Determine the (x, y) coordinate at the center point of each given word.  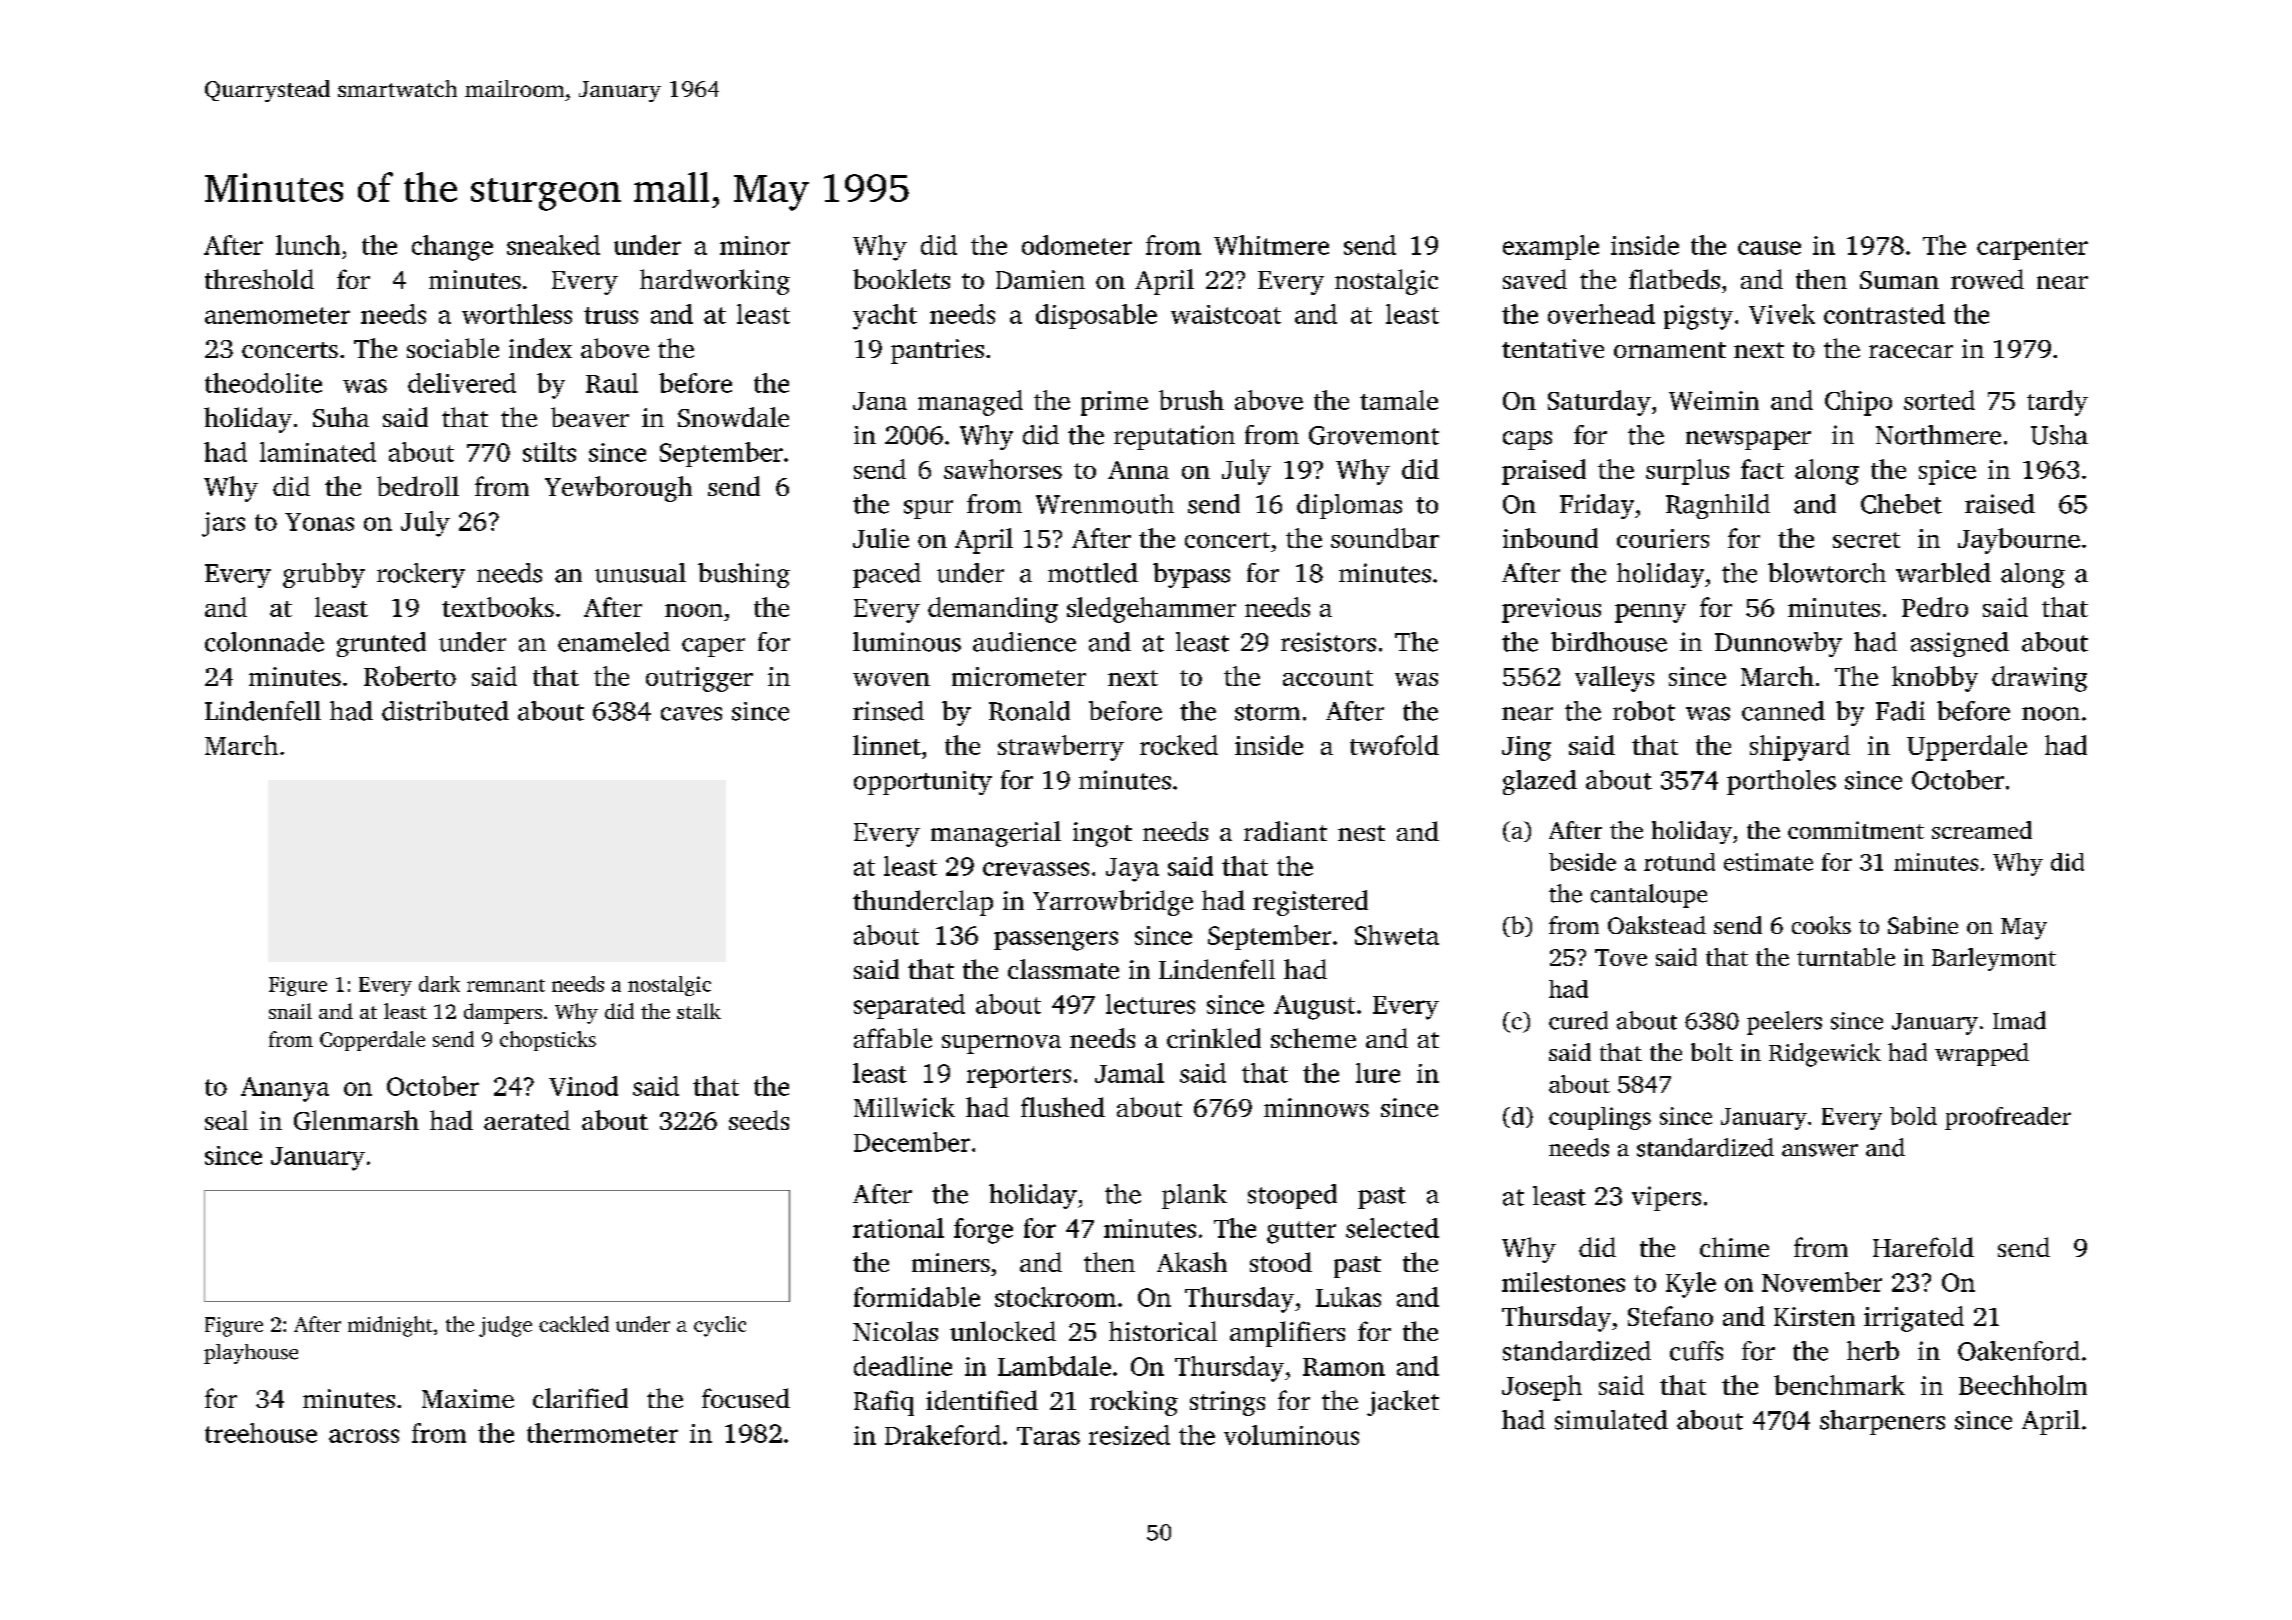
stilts (549, 452)
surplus (1687, 472)
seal (226, 1120)
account (1328, 678)
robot (1644, 711)
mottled (1093, 573)
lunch (308, 245)
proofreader (2008, 1118)
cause (1769, 248)
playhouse (251, 1354)
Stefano (1670, 1316)
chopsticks (548, 1041)
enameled (614, 642)
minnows (1316, 1107)
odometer (1077, 245)
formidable (917, 1297)
